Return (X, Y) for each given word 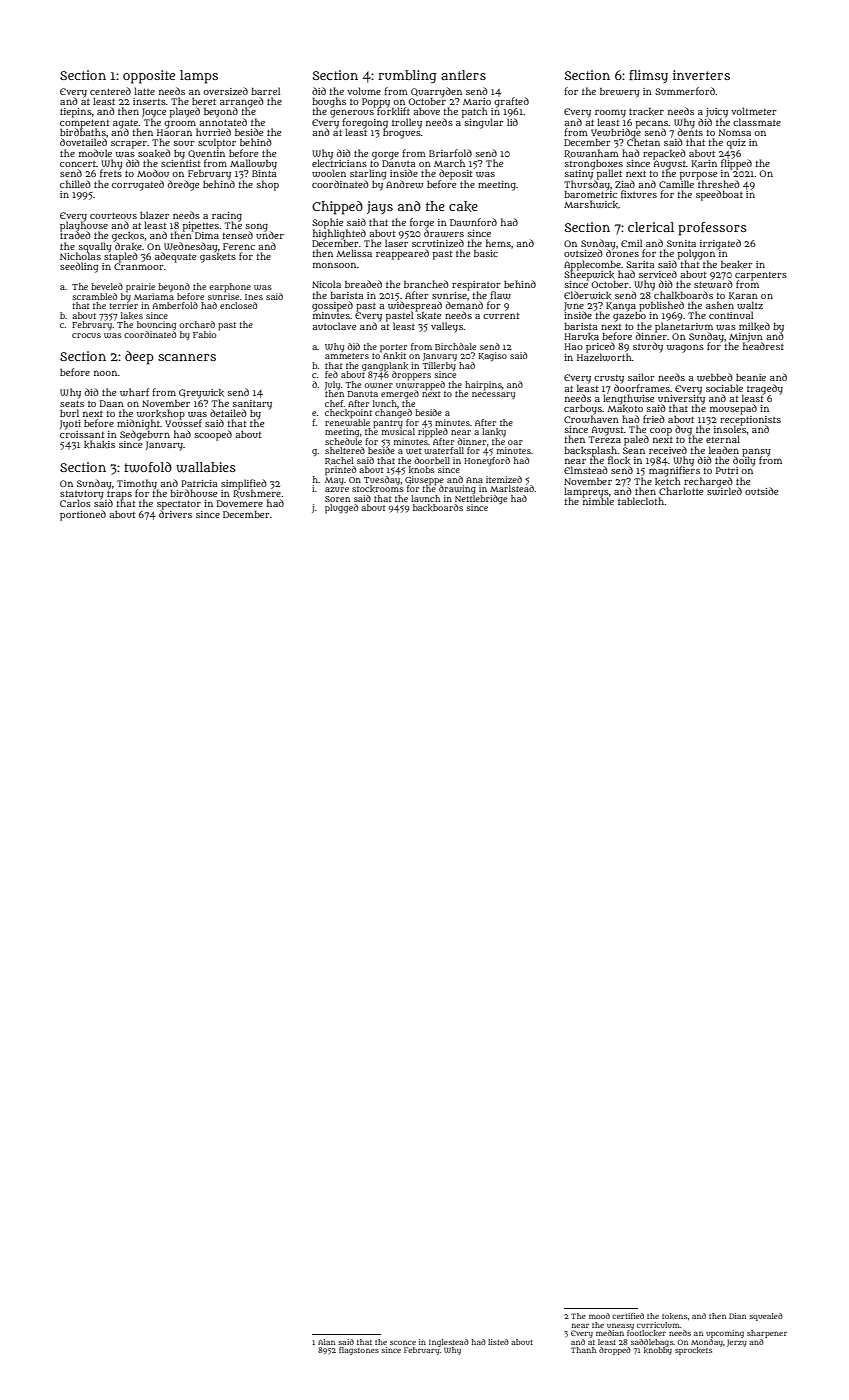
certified (628, 1316)
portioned (83, 515)
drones (622, 253)
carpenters (761, 276)
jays (380, 207)
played (185, 112)
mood (599, 1316)
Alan (326, 1342)
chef (334, 403)
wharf (134, 392)
